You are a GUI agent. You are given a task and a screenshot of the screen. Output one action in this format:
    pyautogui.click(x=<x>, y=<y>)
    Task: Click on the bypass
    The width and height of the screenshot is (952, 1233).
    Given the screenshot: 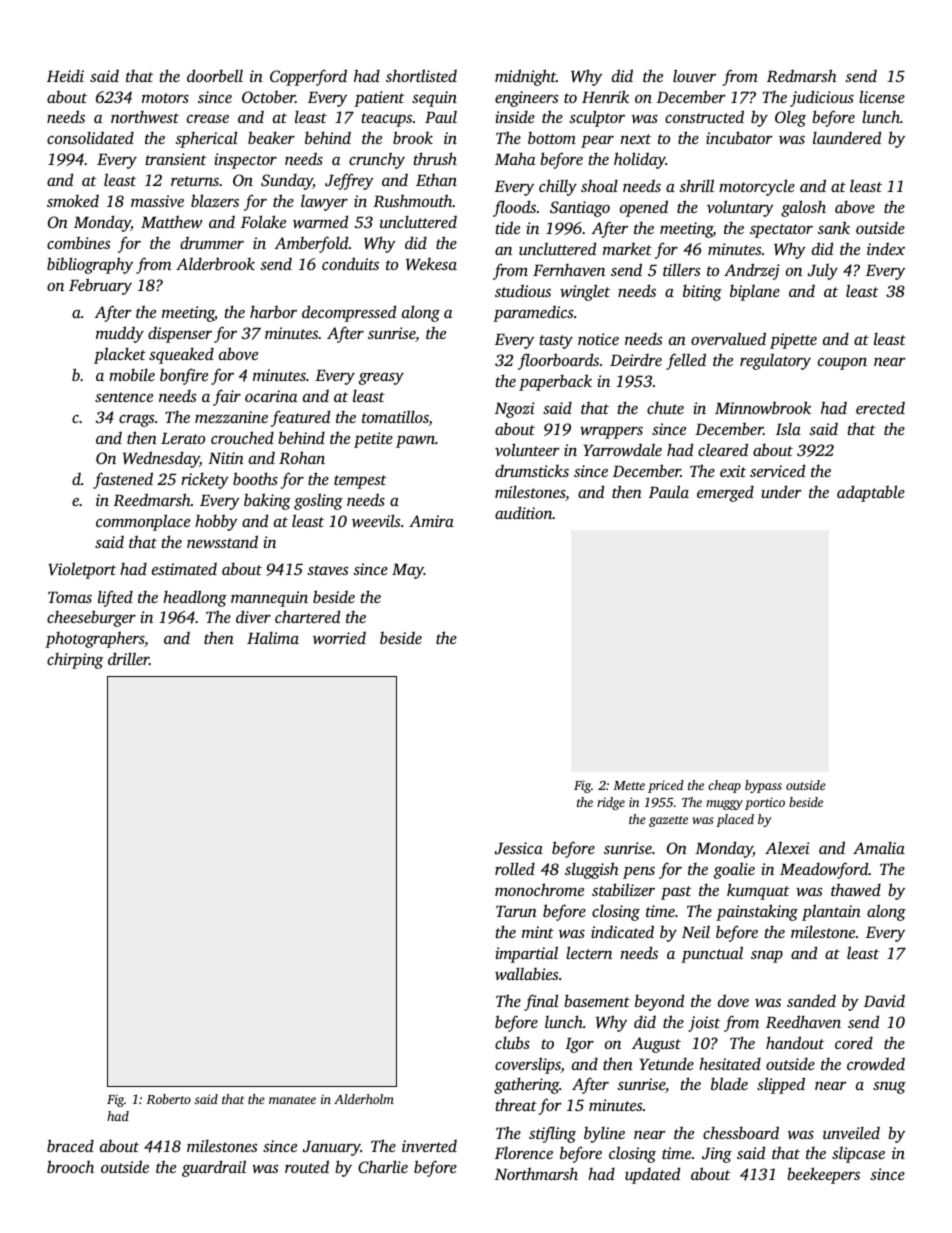 What is the action you would take?
    pyautogui.click(x=763, y=786)
